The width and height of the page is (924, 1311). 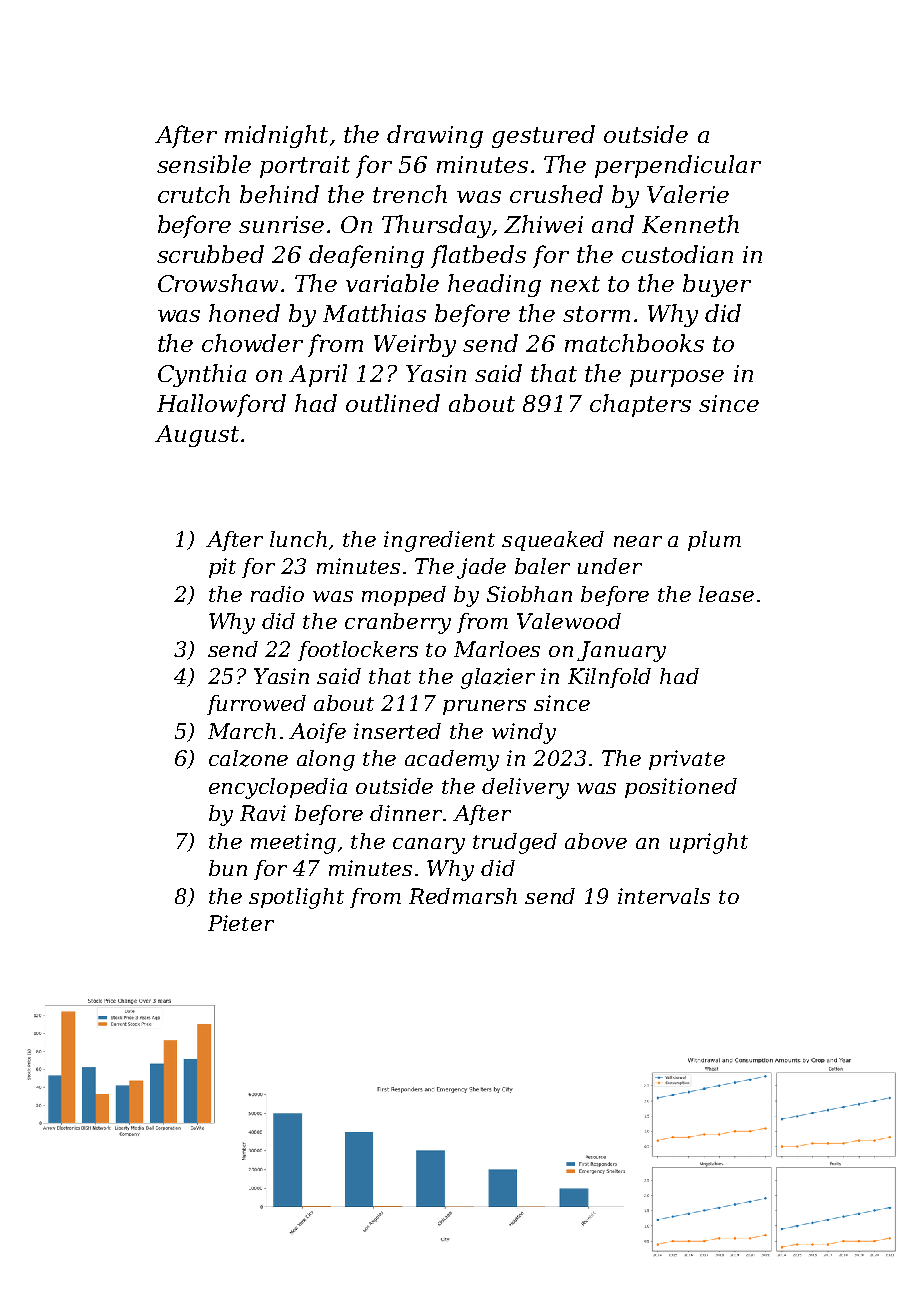 I want to click on Kenneth, so click(x=690, y=224).
